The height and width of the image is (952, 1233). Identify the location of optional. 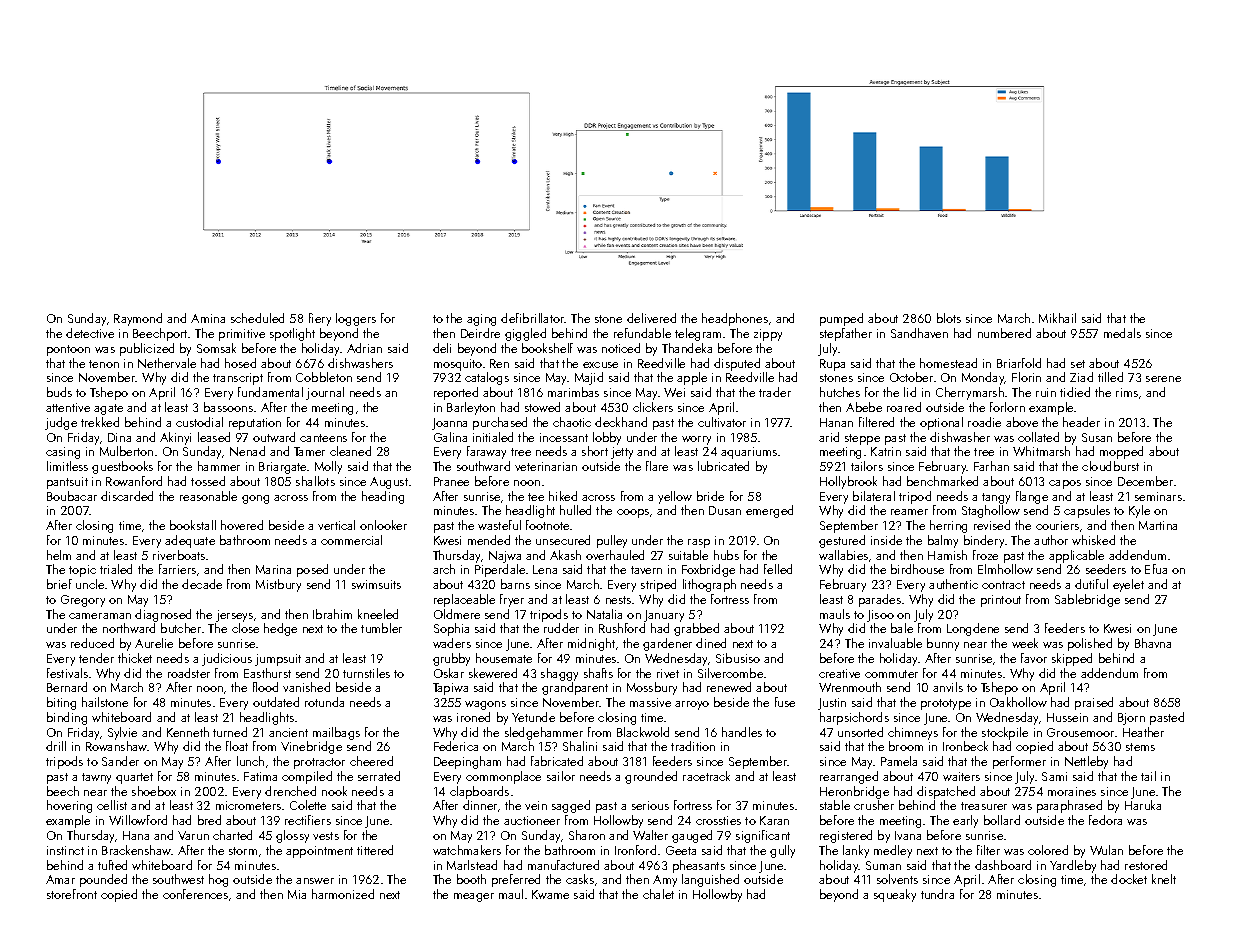
(941, 423).
